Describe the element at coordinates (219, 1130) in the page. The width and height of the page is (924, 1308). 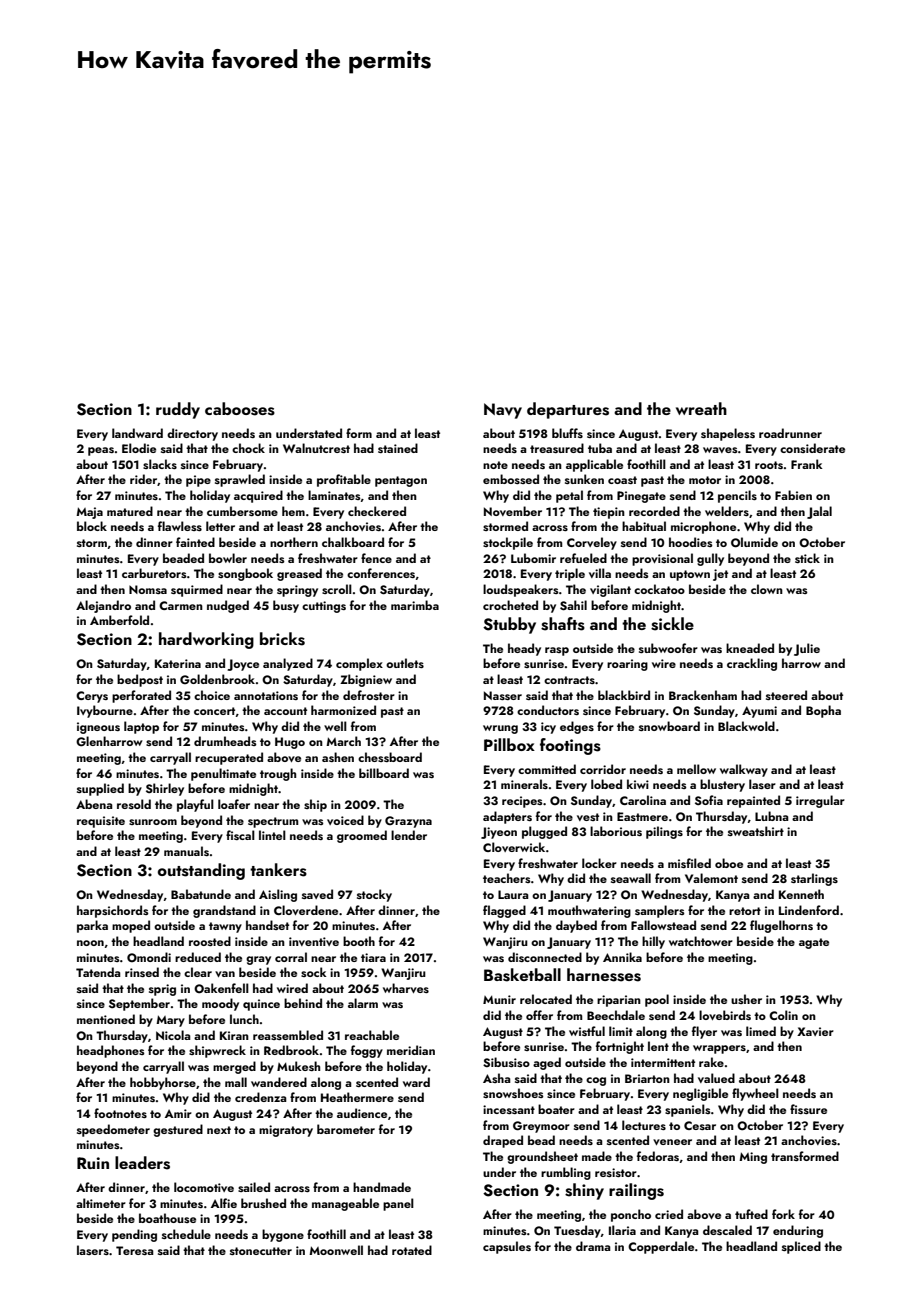
I see `next` at that location.
